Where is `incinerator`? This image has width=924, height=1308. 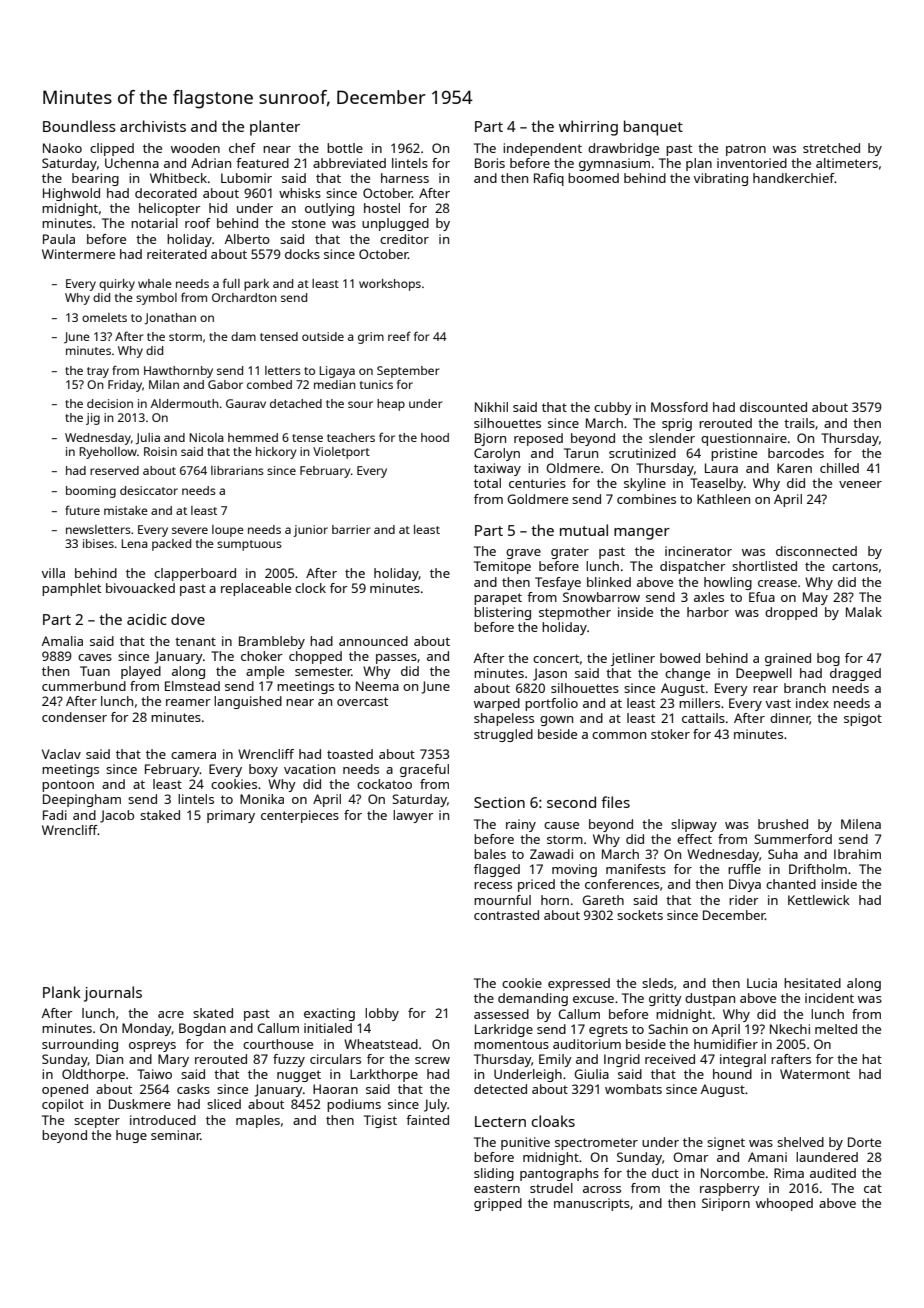 incinerator is located at coordinates (698, 551).
